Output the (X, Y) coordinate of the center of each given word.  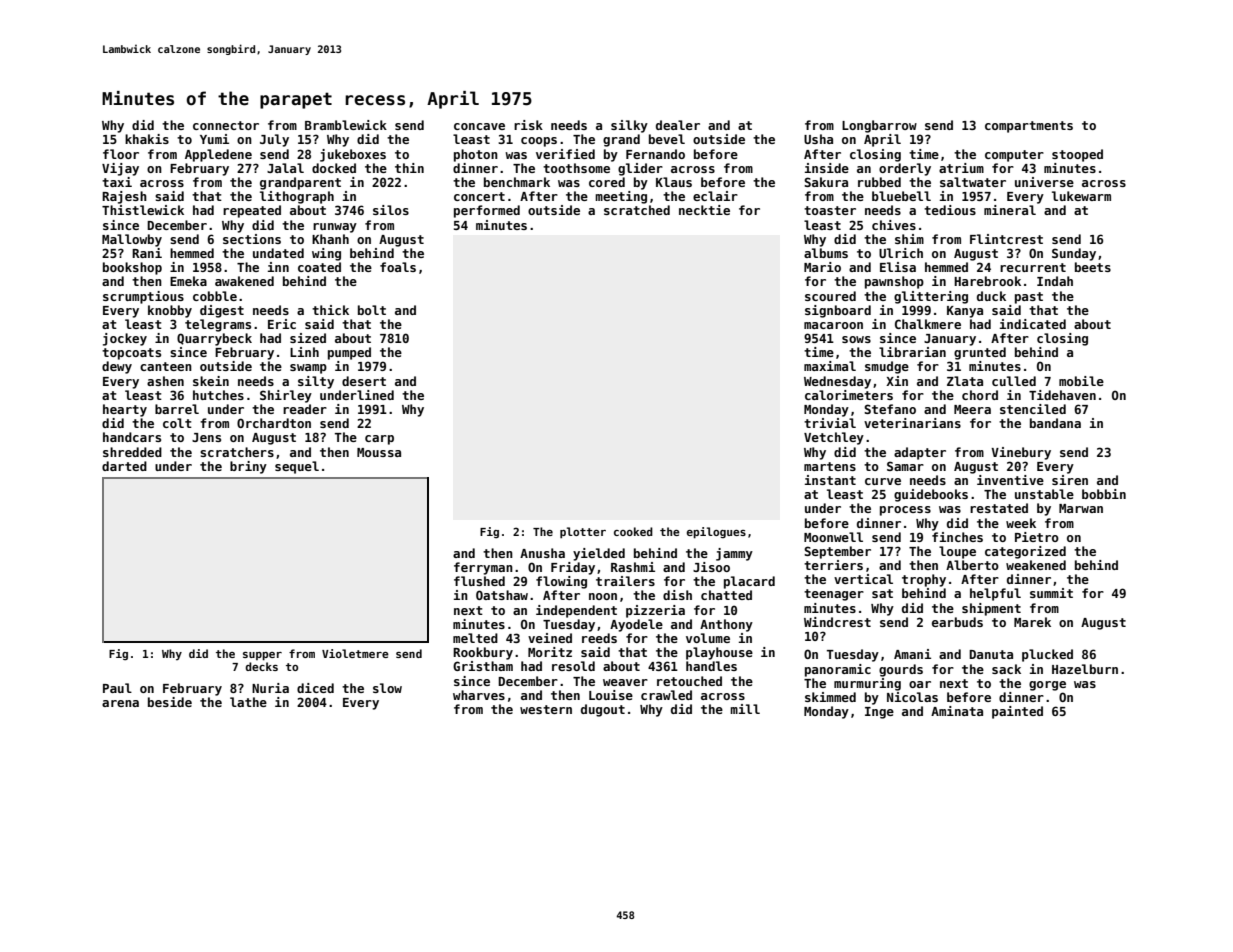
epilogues (716, 533)
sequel (297, 467)
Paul (117, 688)
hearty (125, 410)
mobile (1081, 381)
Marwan (1081, 508)
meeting (621, 197)
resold (573, 666)
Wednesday (837, 382)
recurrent (1033, 267)
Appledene (218, 155)
